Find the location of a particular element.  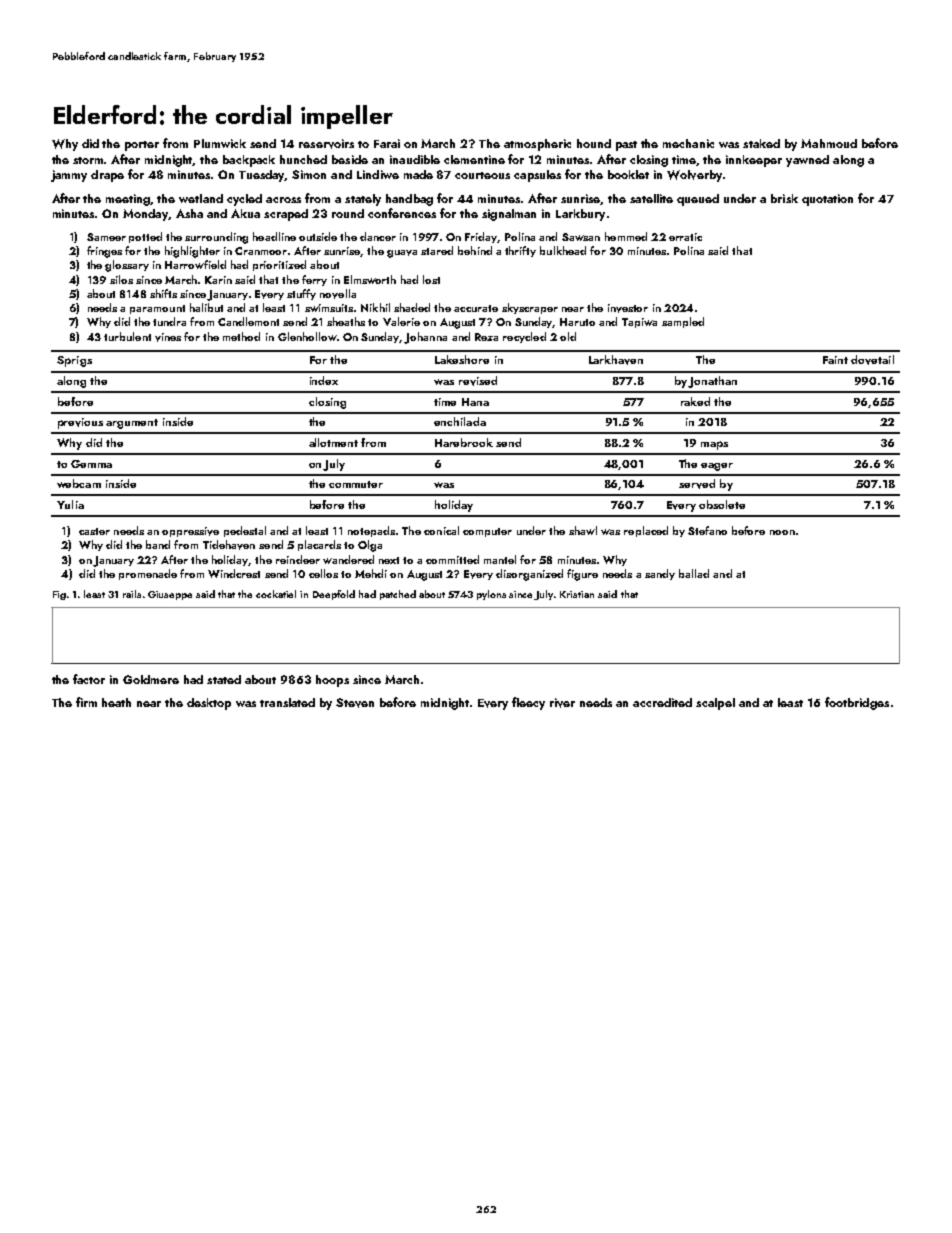

Mahmoud is located at coordinates (829, 143).
